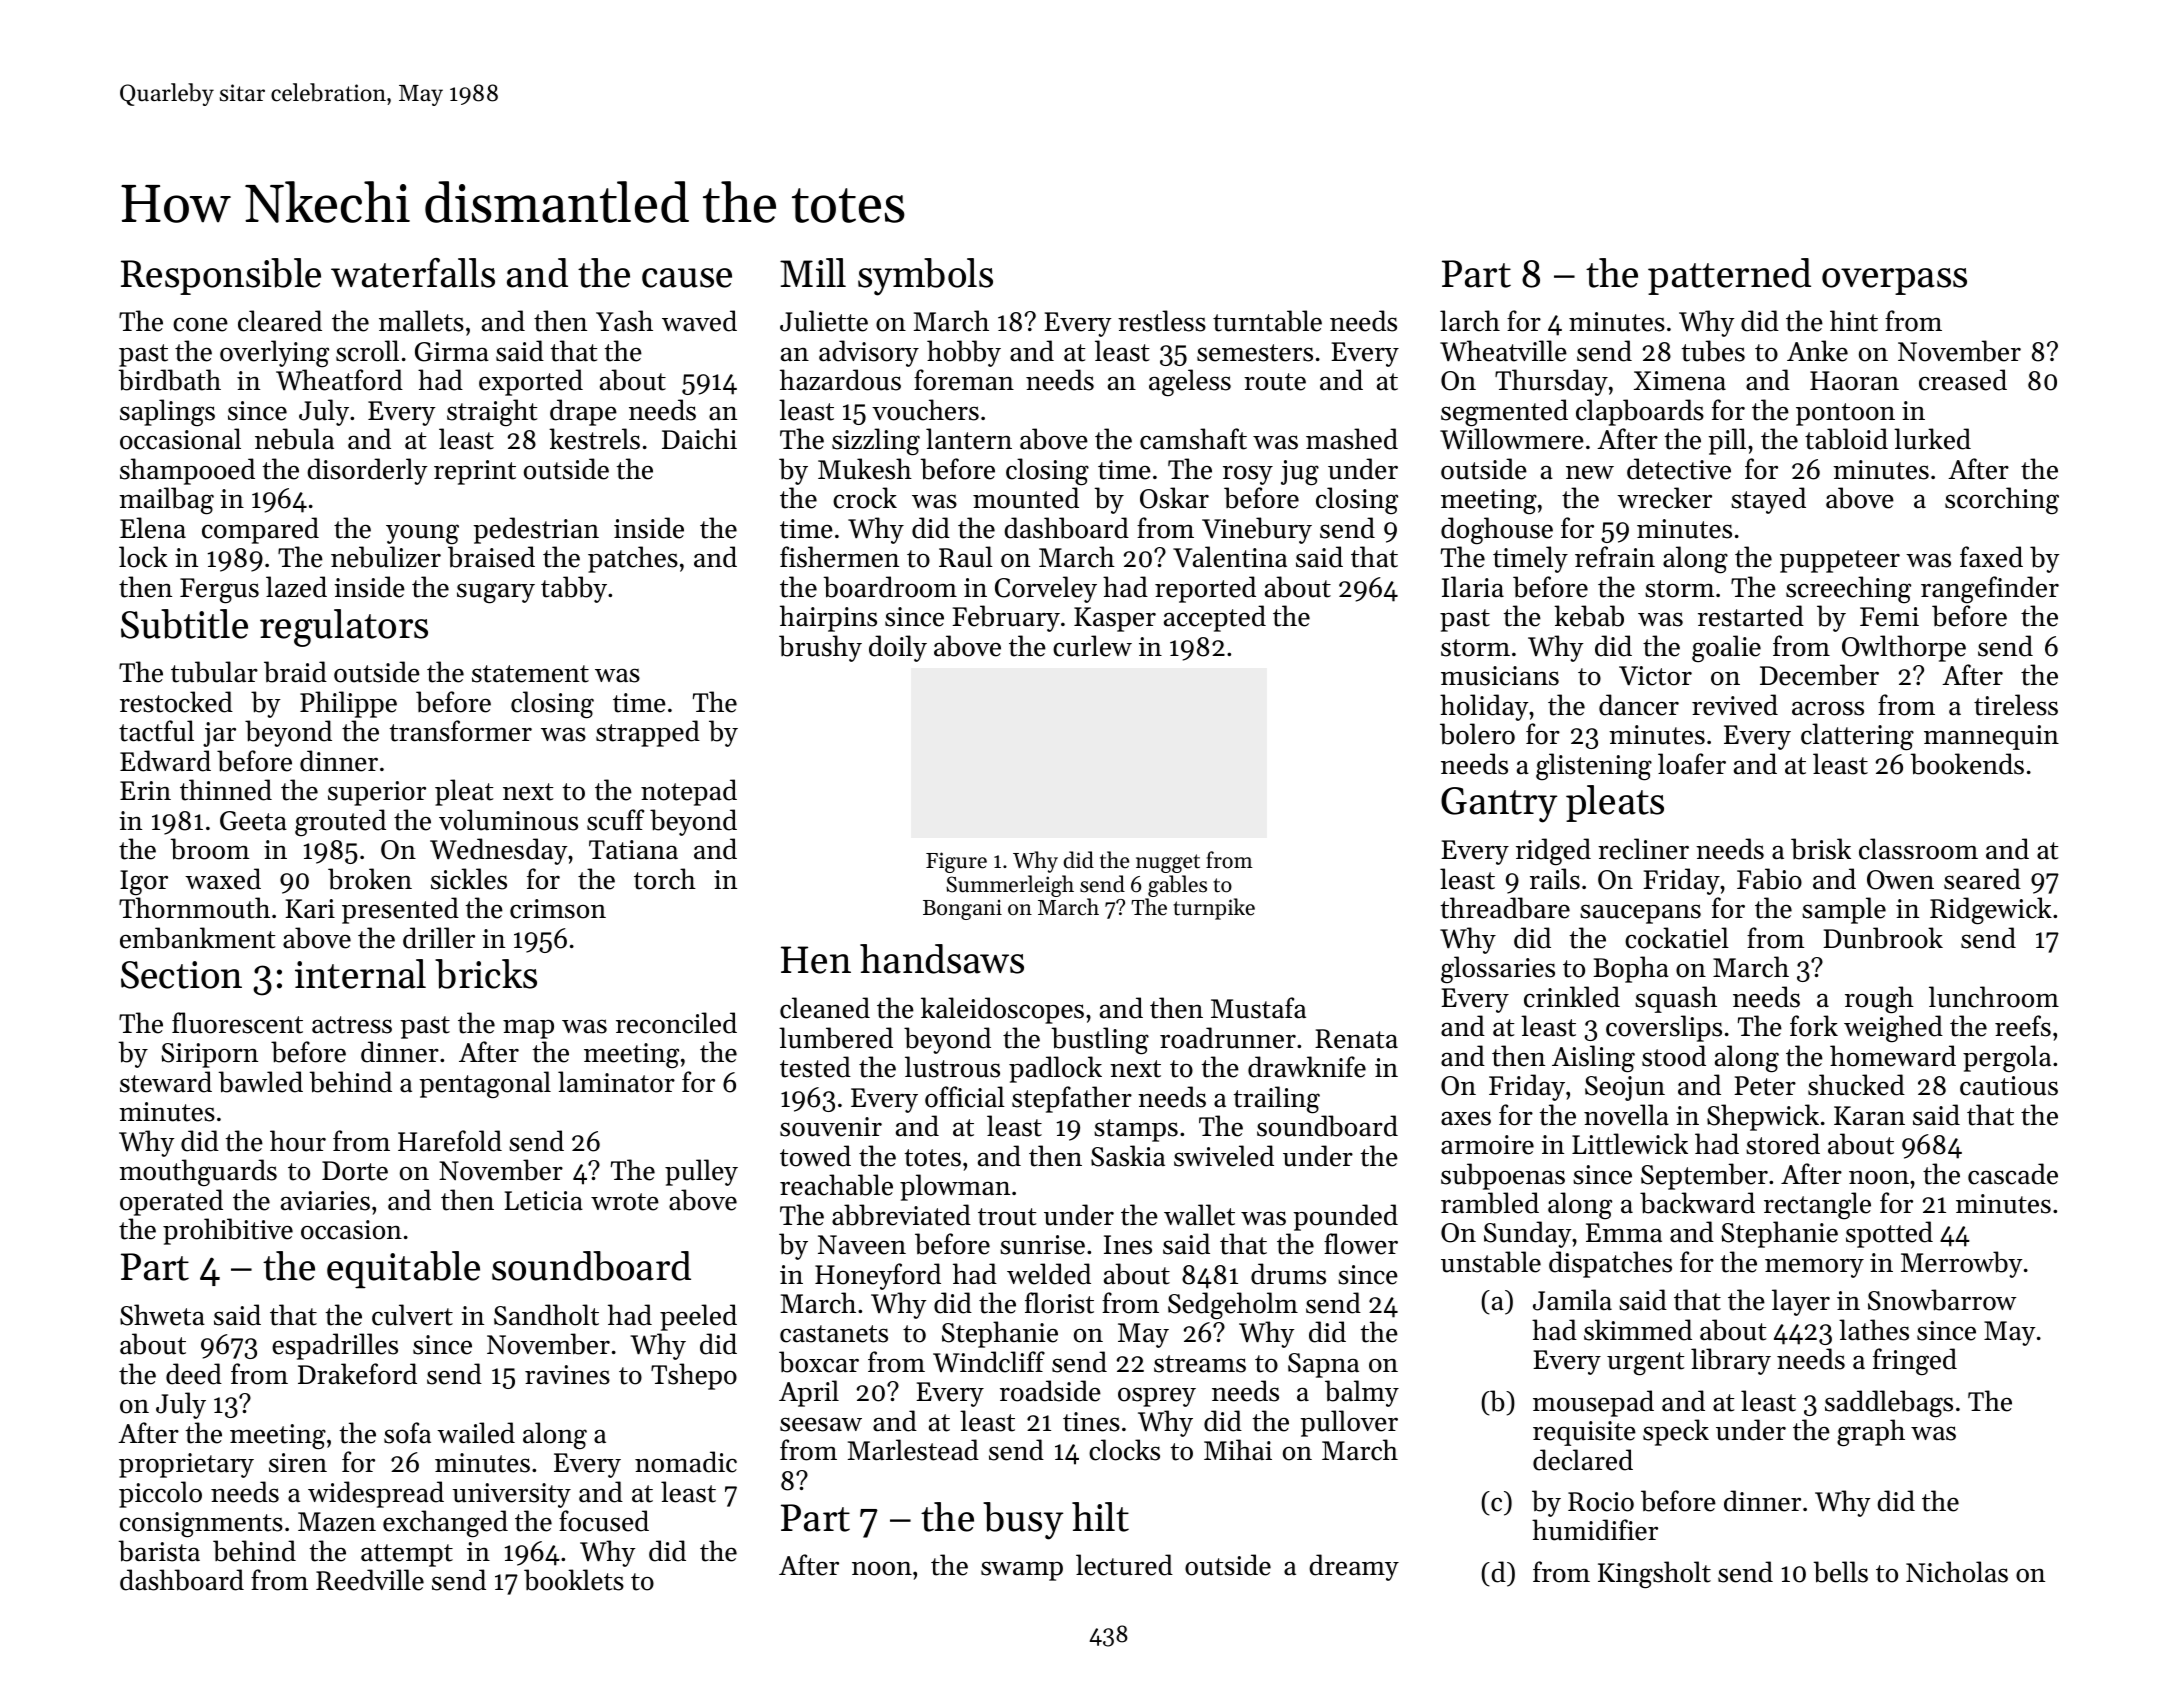 The image size is (2178, 1683). I want to click on abbreviated, so click(901, 1215).
